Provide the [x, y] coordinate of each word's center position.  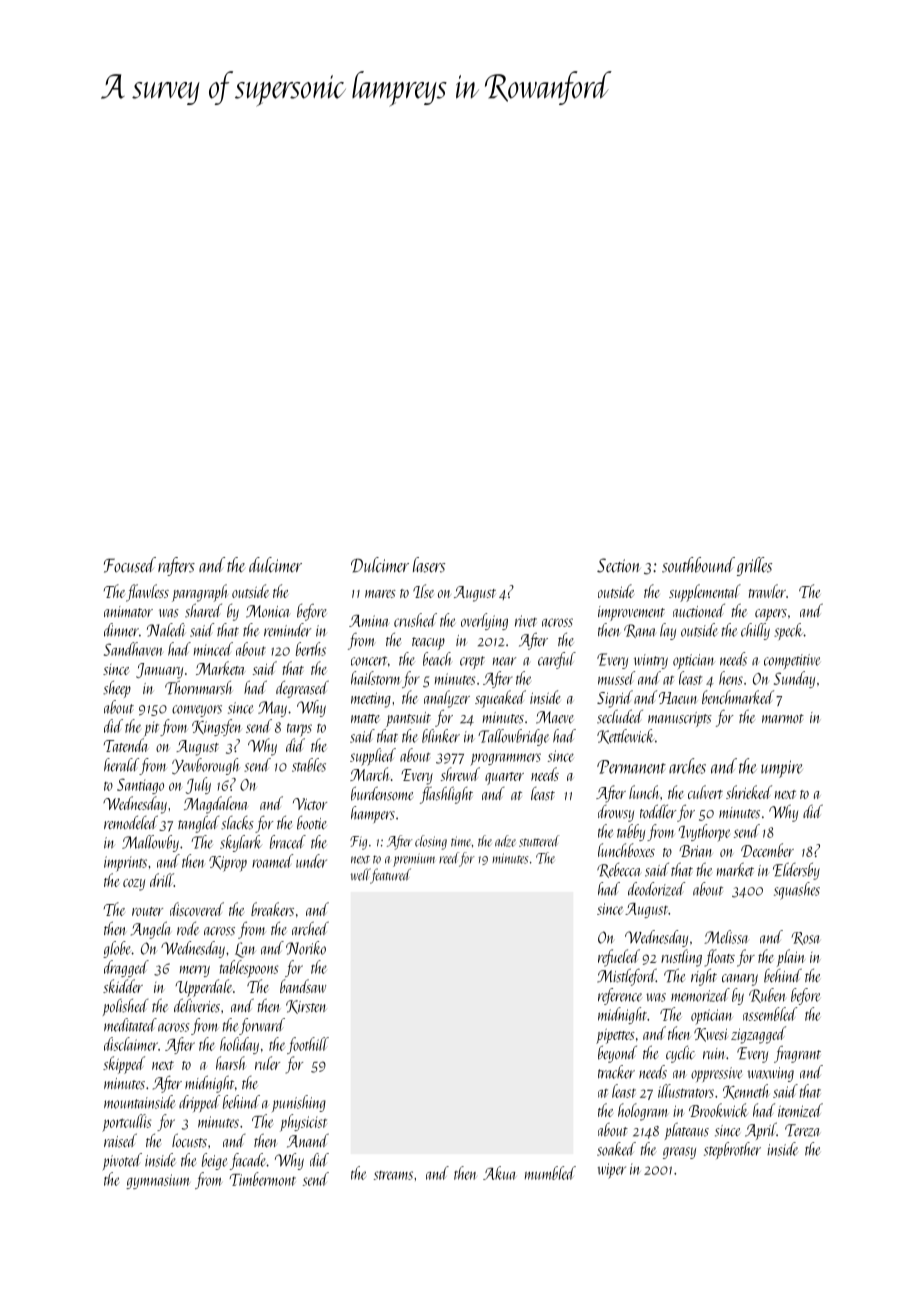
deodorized [656, 889]
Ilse [423, 591]
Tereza [802, 1130]
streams [393, 1175]
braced [288, 842]
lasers [429, 565]
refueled [619, 958]
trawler [767, 591]
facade [248, 1161]
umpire [781, 769]
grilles [754, 566]
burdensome [382, 793]
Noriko [306, 948]
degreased [302, 689]
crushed [415, 620]
